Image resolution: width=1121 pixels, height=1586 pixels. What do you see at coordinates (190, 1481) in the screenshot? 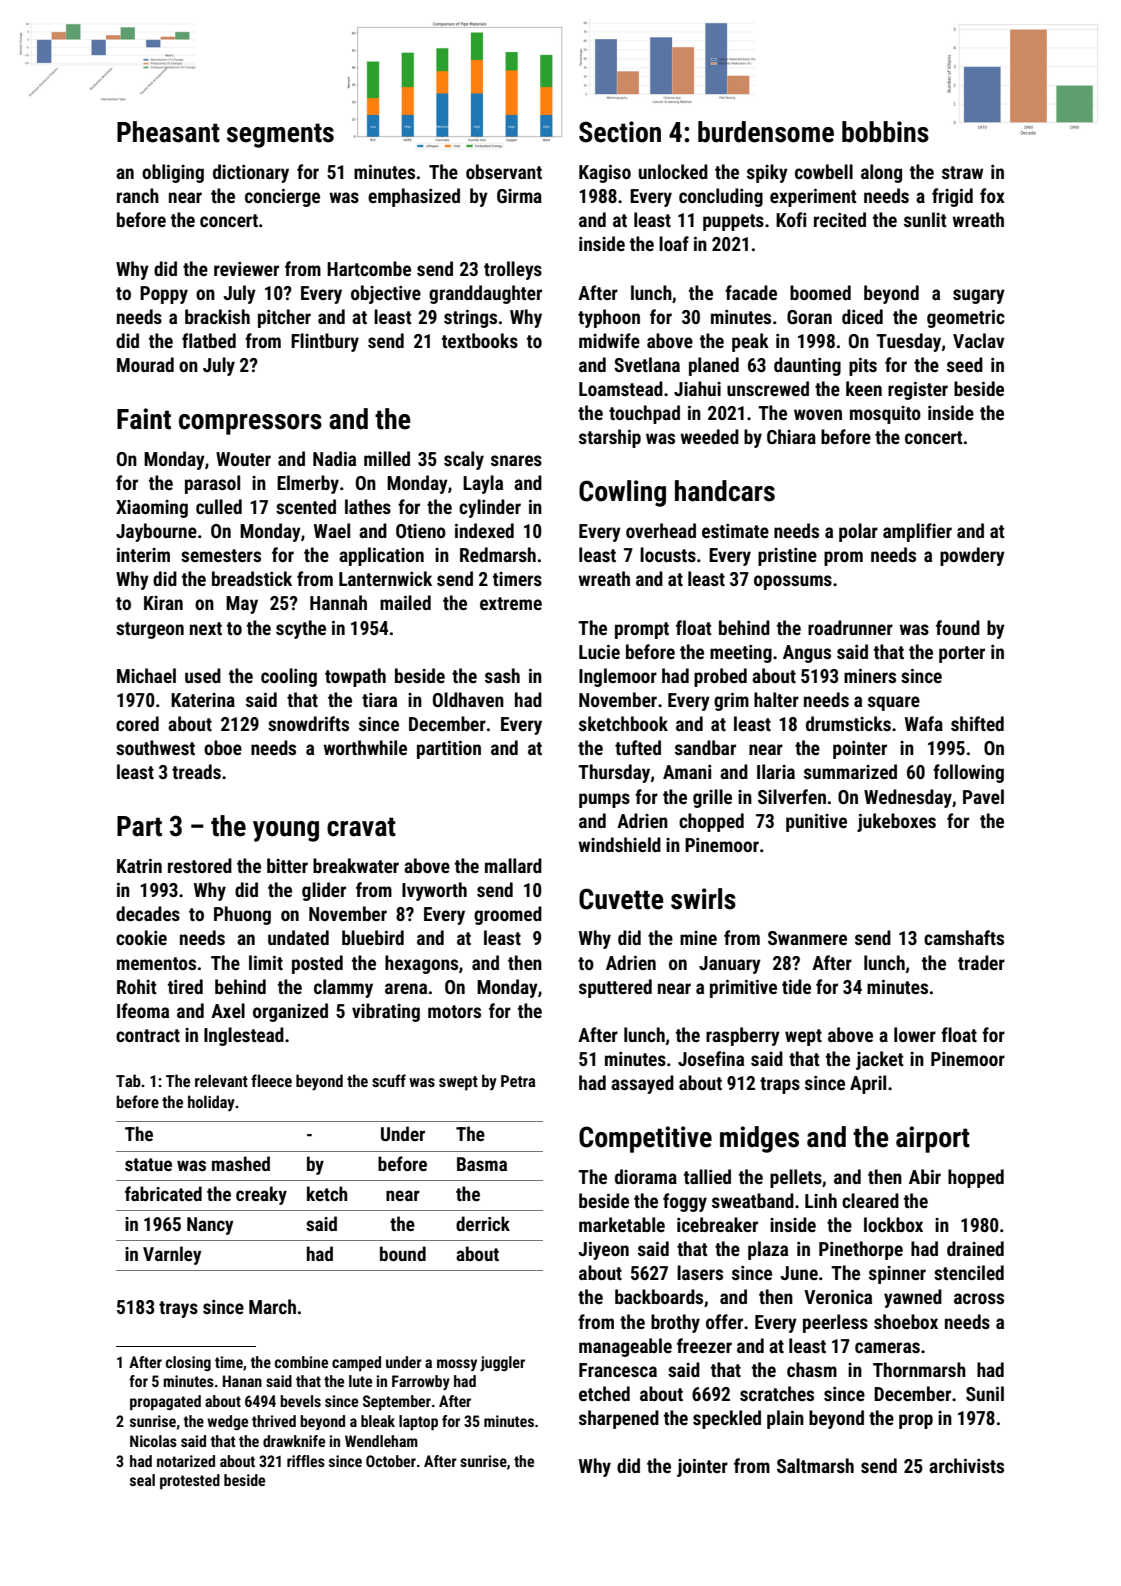
I see `protested` at bounding box center [190, 1481].
